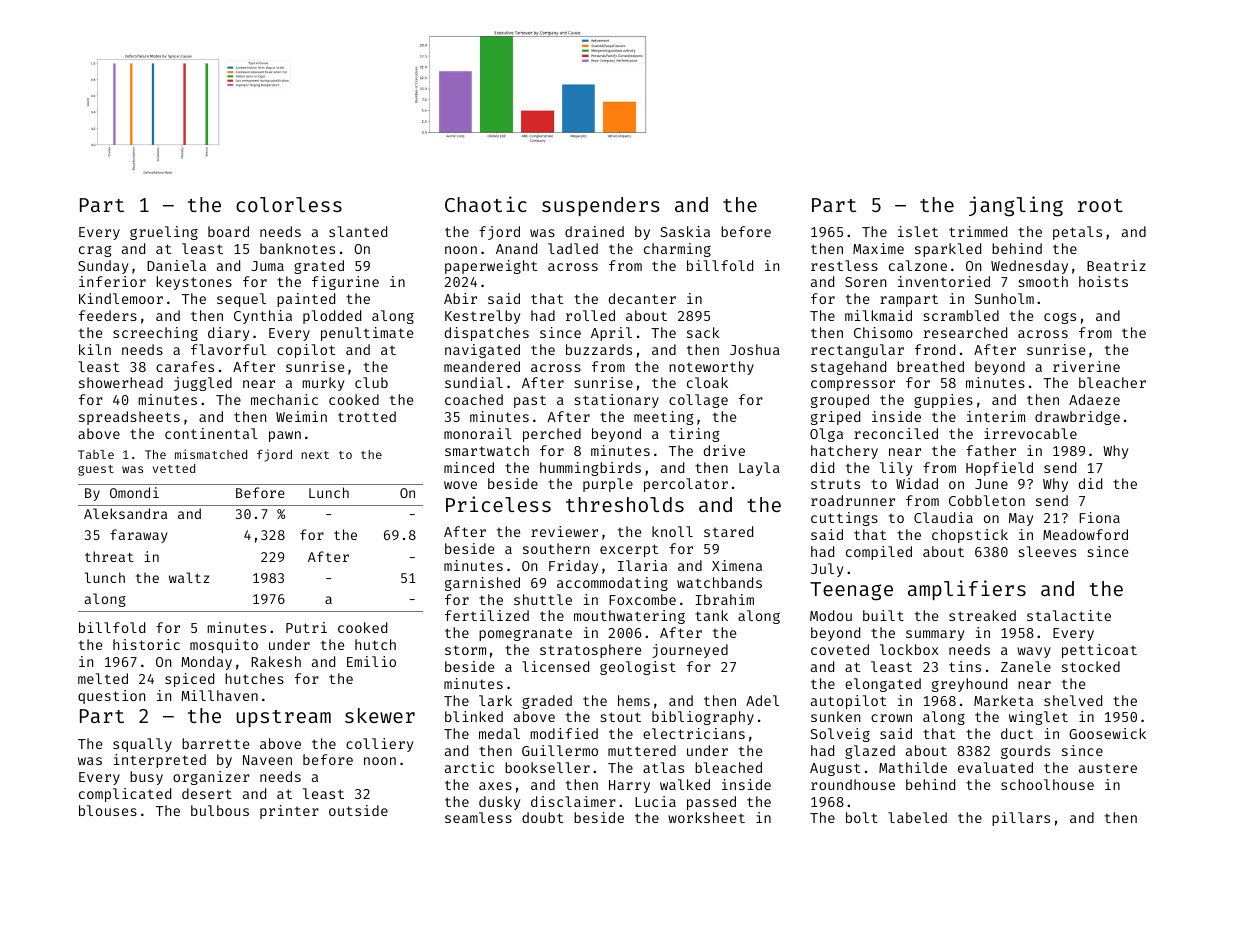 Image resolution: width=1233 pixels, height=952 pixels. What do you see at coordinates (315, 455) in the screenshot?
I see `next` at bounding box center [315, 455].
